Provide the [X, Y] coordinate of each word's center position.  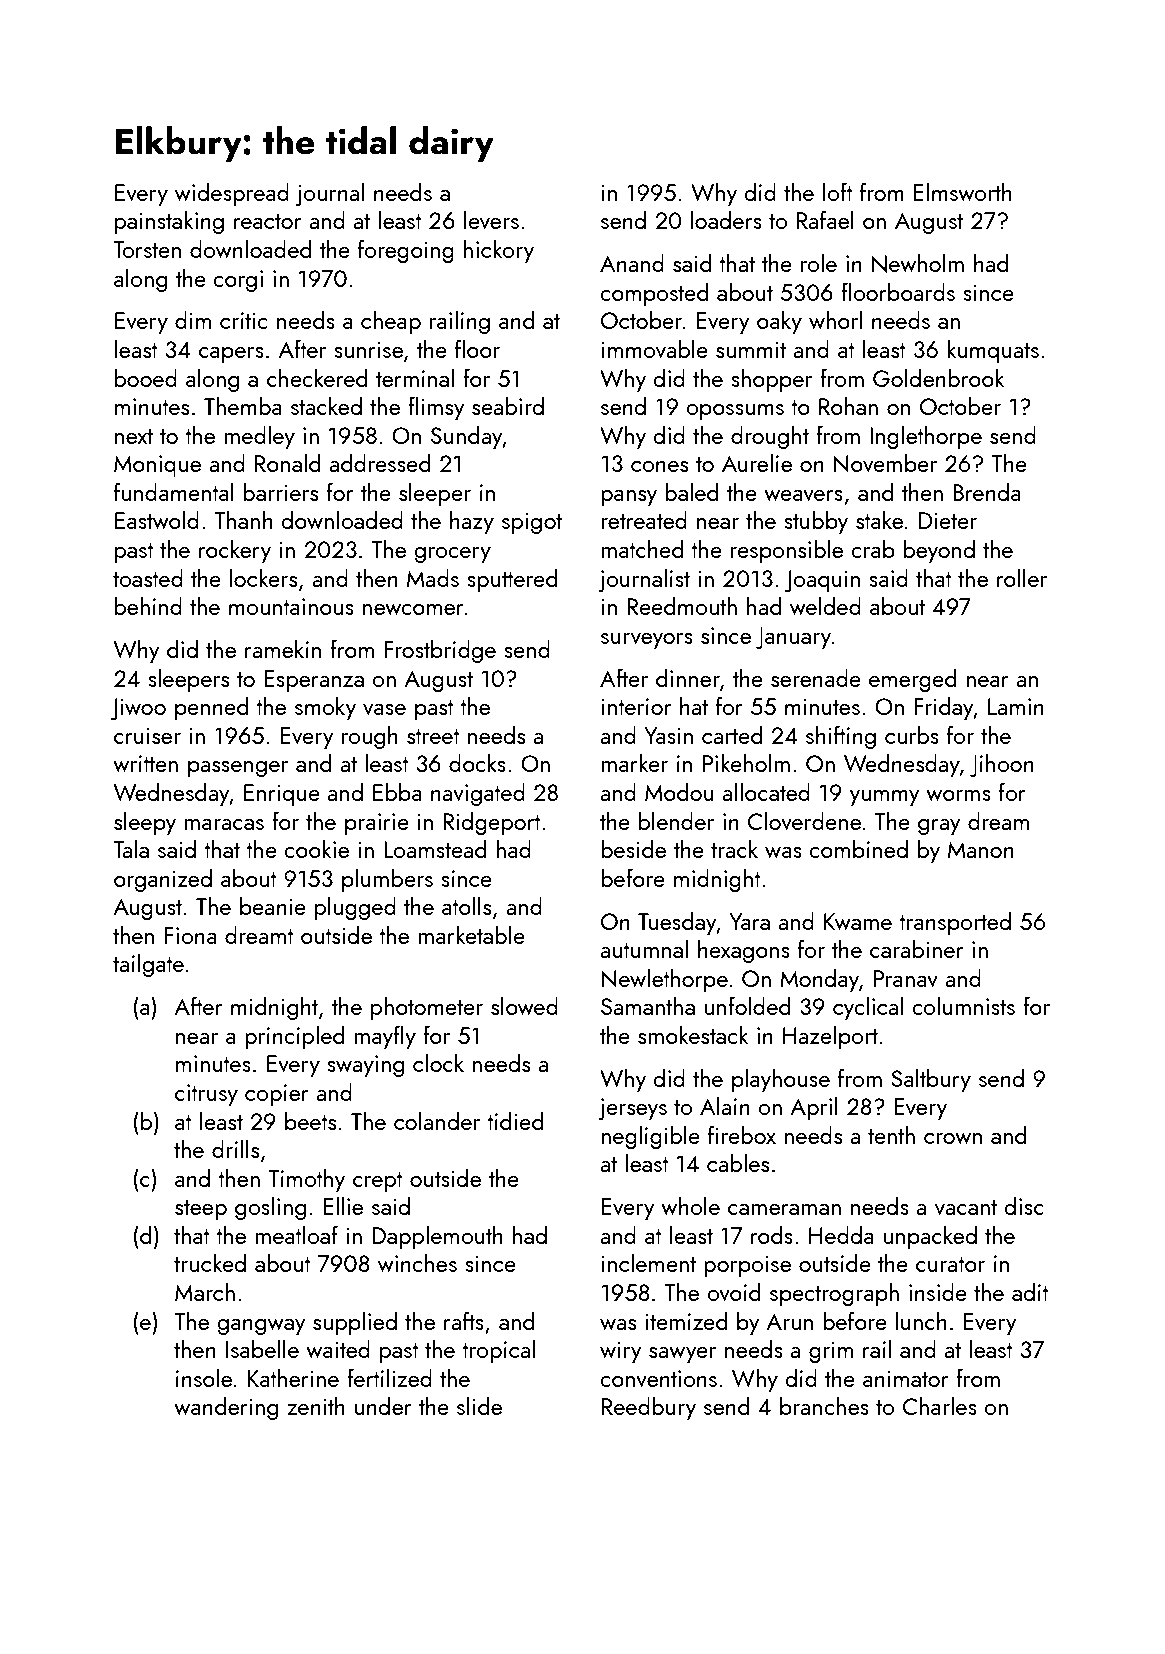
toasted [148, 577]
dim [193, 319]
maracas [224, 824]
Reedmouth [682, 605]
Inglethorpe [926, 437]
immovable [654, 348]
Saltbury [931, 1080]
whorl [835, 319]
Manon [981, 850]
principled [294, 1037]
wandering [226, 1408]
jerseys [633, 1109]
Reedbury [649, 1408]
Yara [749, 921]
